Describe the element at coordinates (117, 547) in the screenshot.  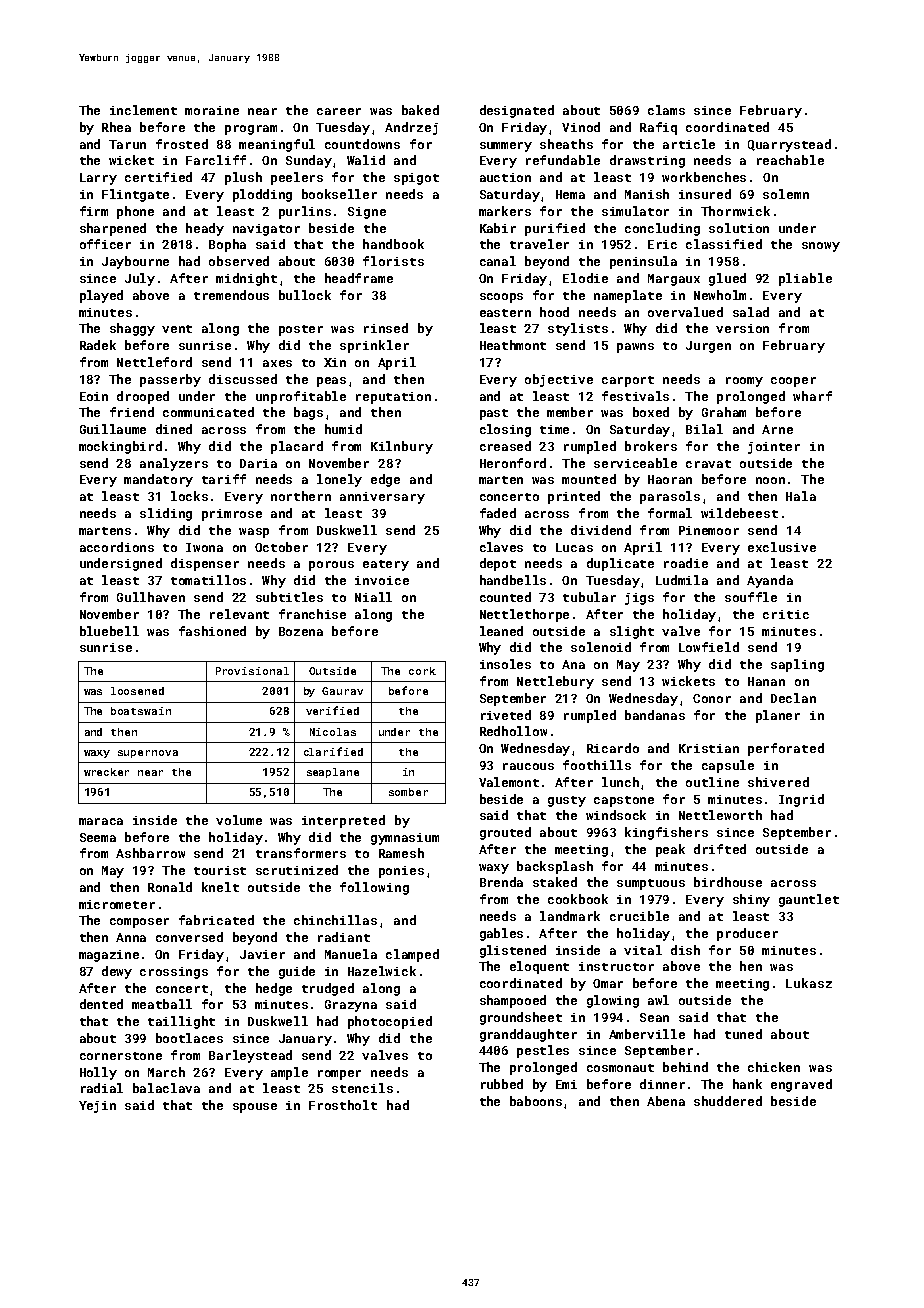
I see `accordions` at that location.
